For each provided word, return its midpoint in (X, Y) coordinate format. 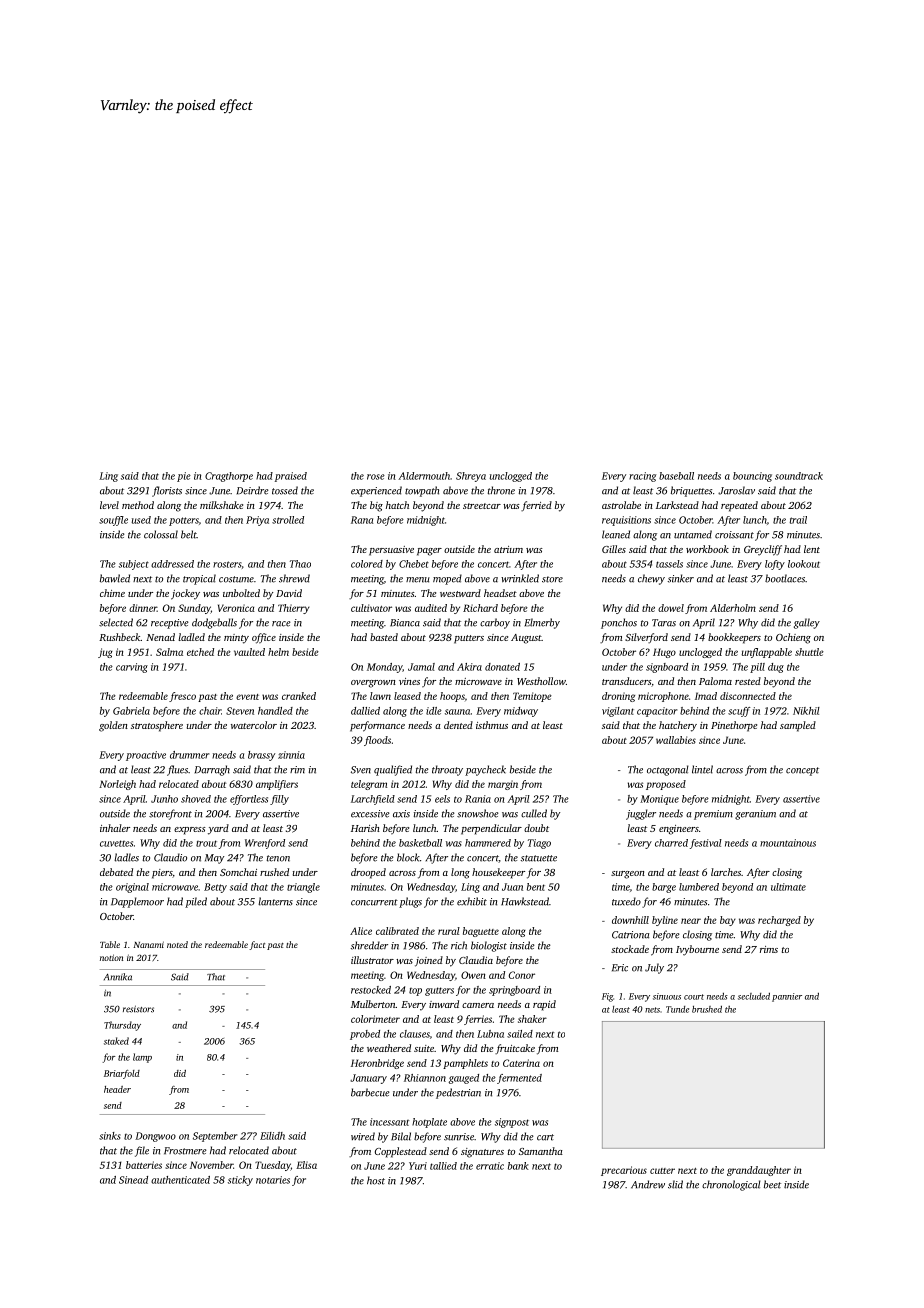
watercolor (254, 725)
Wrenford (265, 844)
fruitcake (515, 1049)
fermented (519, 1079)
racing (642, 477)
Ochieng (793, 638)
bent (536, 887)
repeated (739, 506)
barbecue (370, 1092)
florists (167, 491)
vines (409, 681)
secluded (754, 996)
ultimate (788, 887)
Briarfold (122, 1074)
